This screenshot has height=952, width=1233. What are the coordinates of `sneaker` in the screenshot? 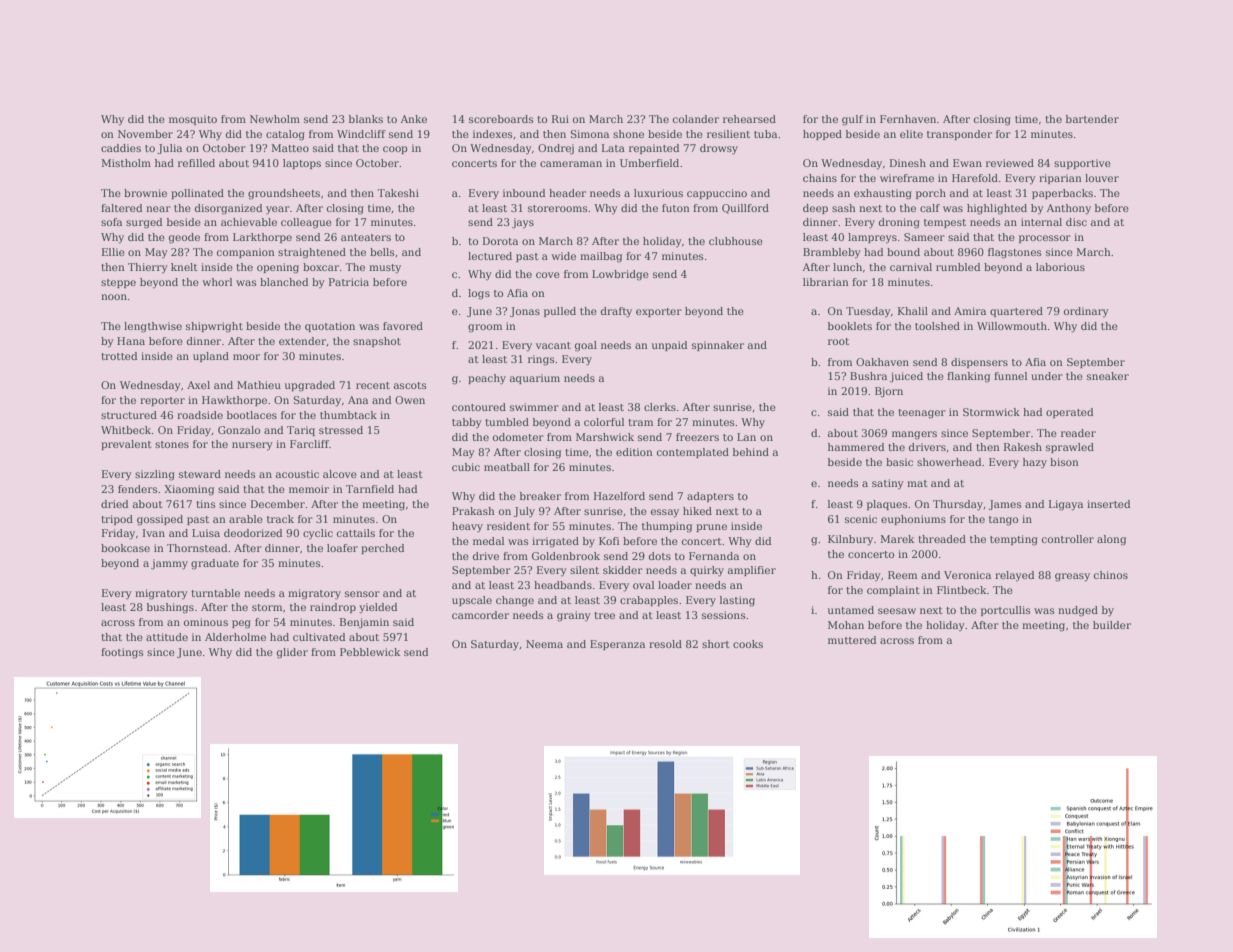 It's located at (1108, 376).
